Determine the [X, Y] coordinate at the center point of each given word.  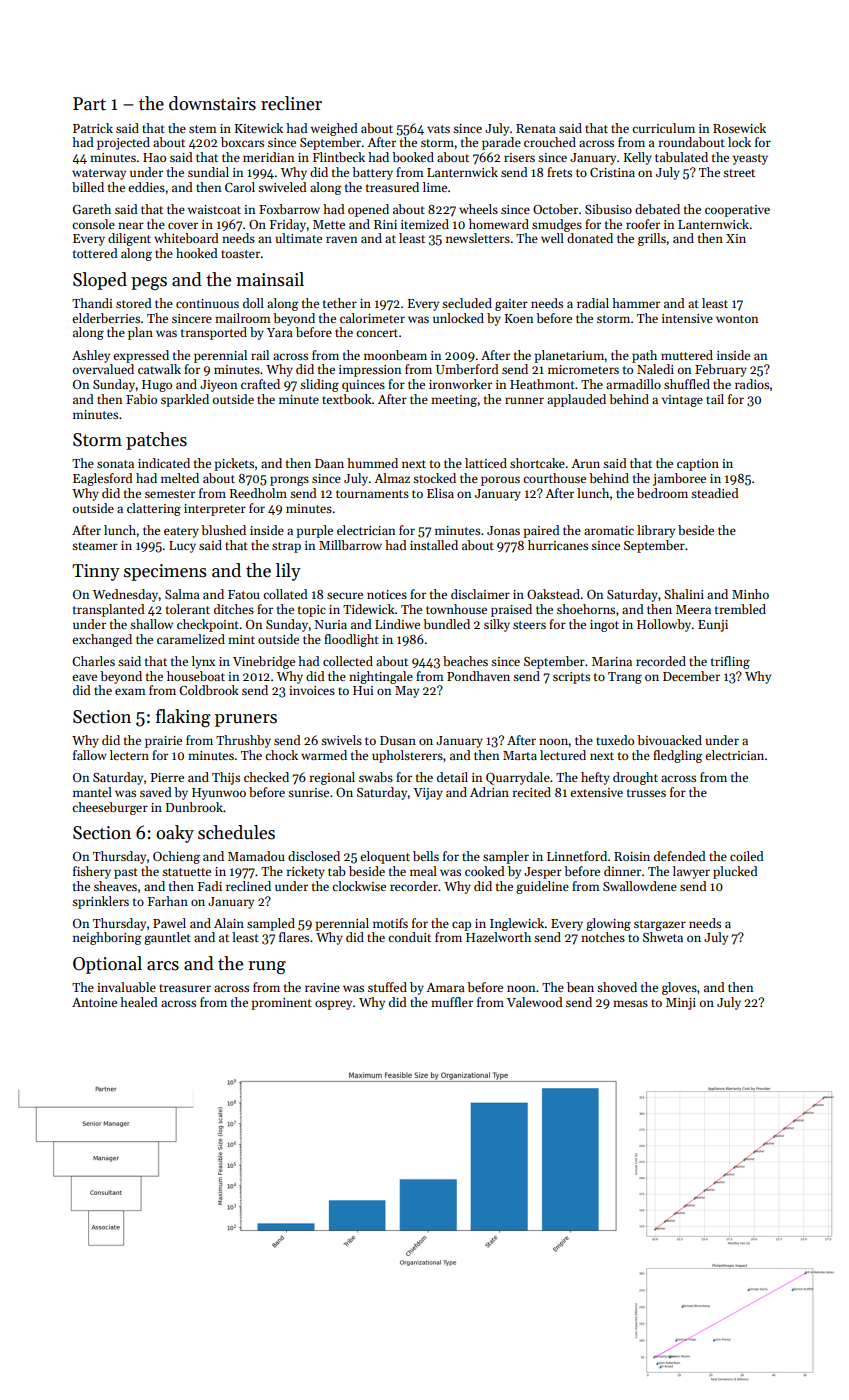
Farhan [168, 901]
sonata [115, 464]
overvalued [103, 369]
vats [438, 129]
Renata [536, 128]
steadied [715, 493]
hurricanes [558, 545]
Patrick [93, 128]
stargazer [660, 925]
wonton [737, 319]
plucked [735, 872]
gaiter [511, 305]
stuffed [387, 987]
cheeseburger [110, 808]
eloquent [385, 857]
